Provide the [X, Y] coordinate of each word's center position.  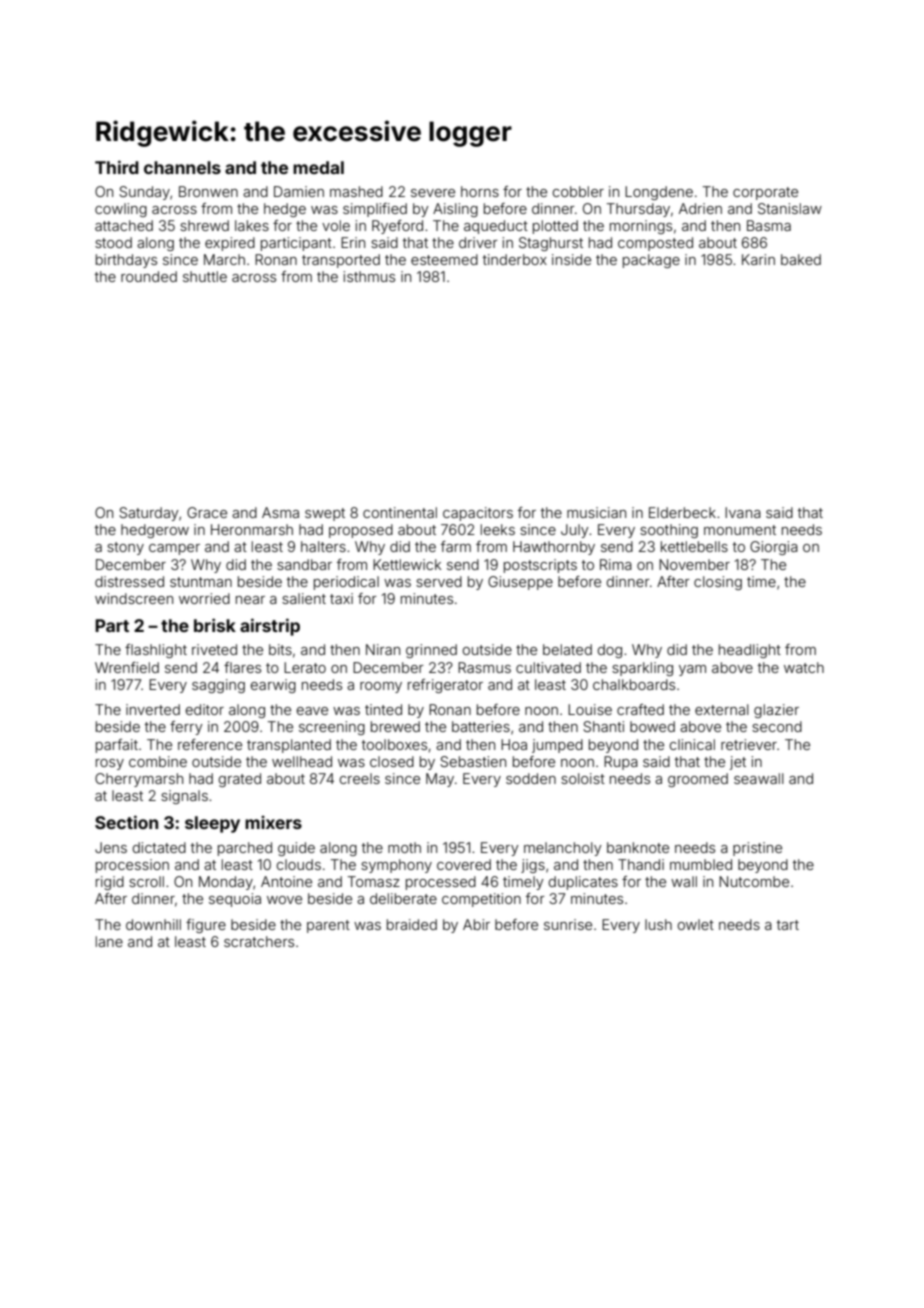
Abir [476, 924]
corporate [765, 193]
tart [788, 925]
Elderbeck [682, 512]
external [722, 709]
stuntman [201, 582]
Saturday [149, 514]
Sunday [144, 193]
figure [206, 926]
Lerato [305, 667]
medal [318, 167]
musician [596, 512]
